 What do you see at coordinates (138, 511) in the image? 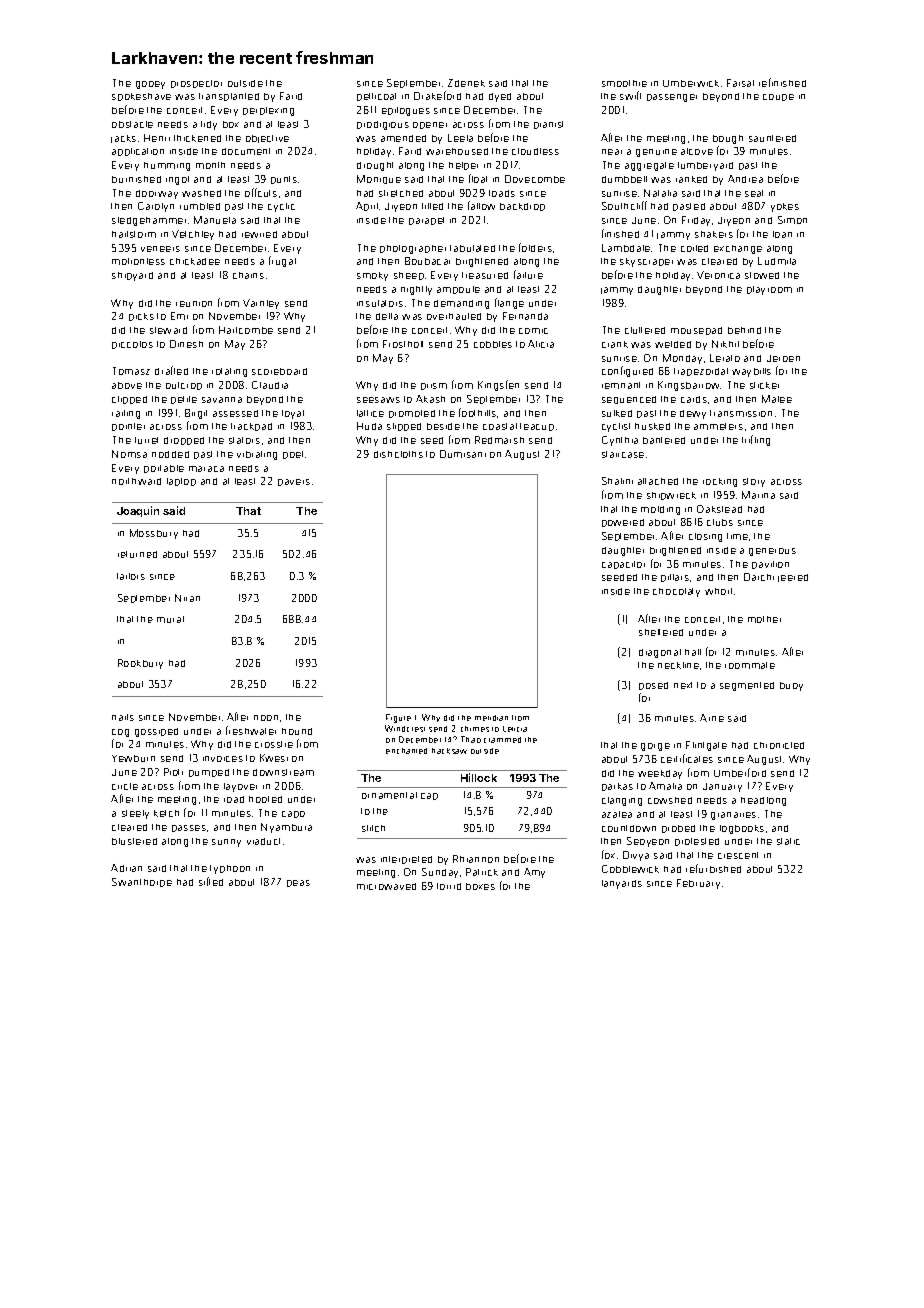
I see `Joaquin` at bounding box center [138, 511].
